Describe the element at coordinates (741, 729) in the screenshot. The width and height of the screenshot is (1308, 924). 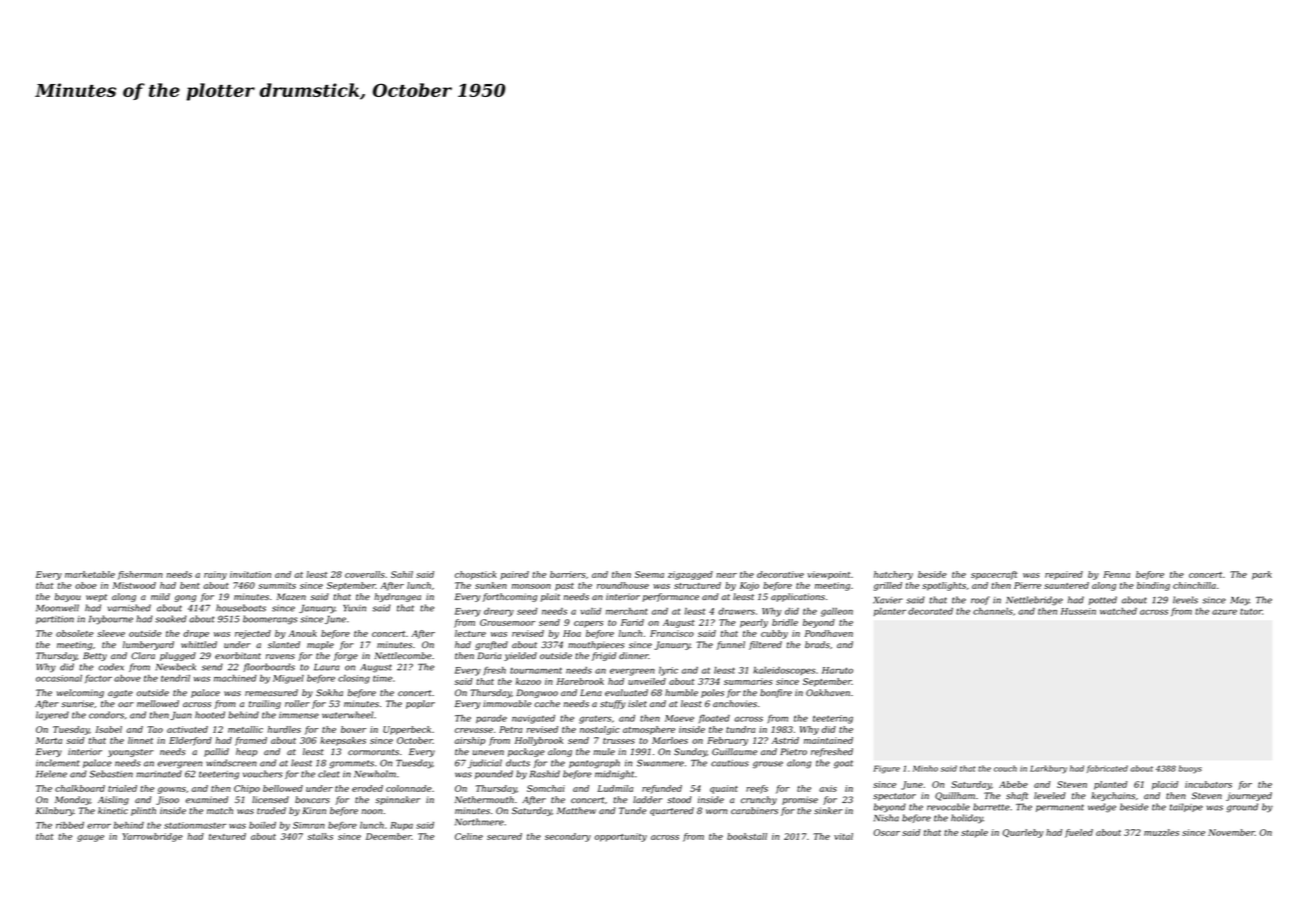
I see `tundra` at that location.
